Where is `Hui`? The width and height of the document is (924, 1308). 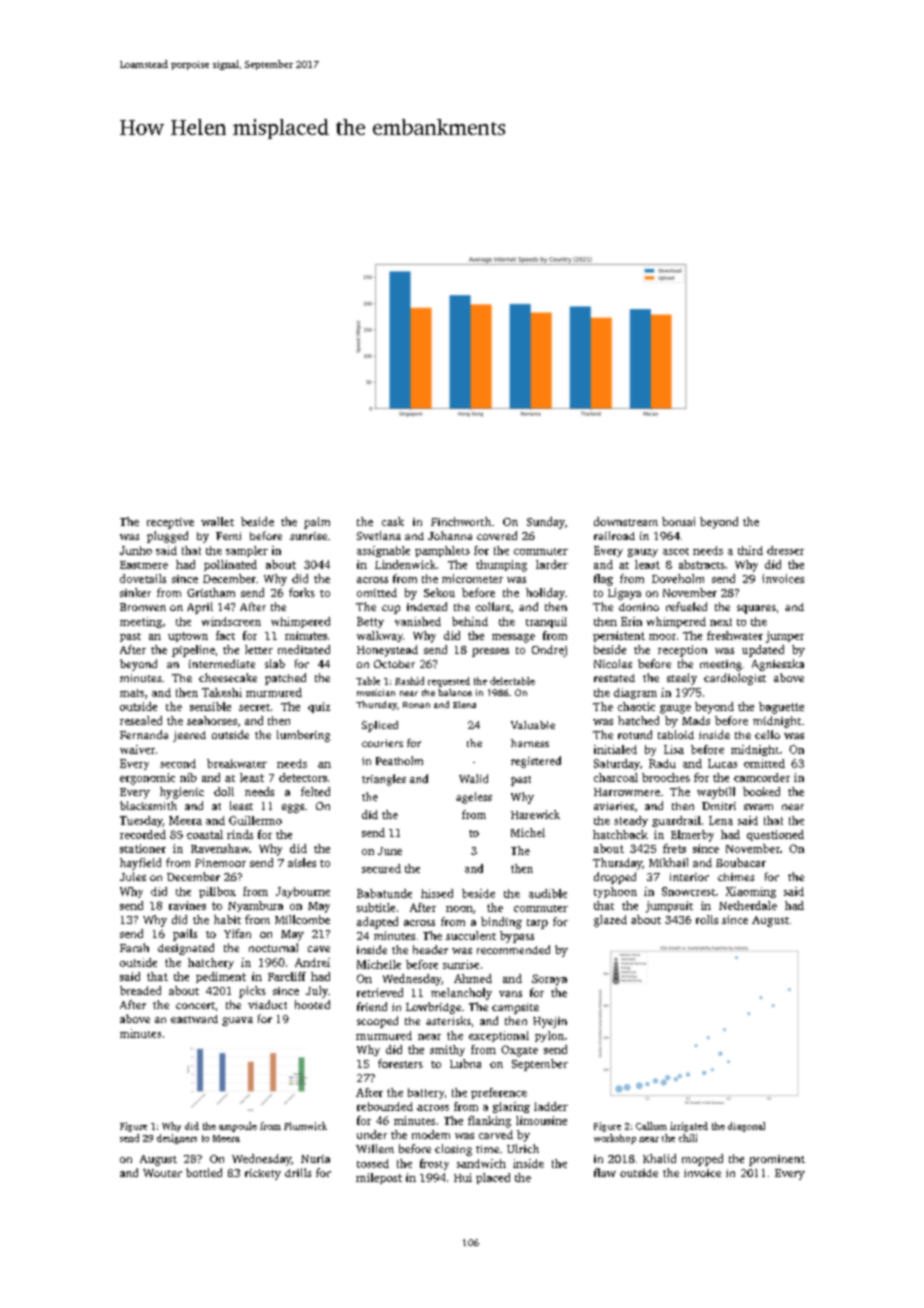
Hui is located at coordinates (463, 1177).
